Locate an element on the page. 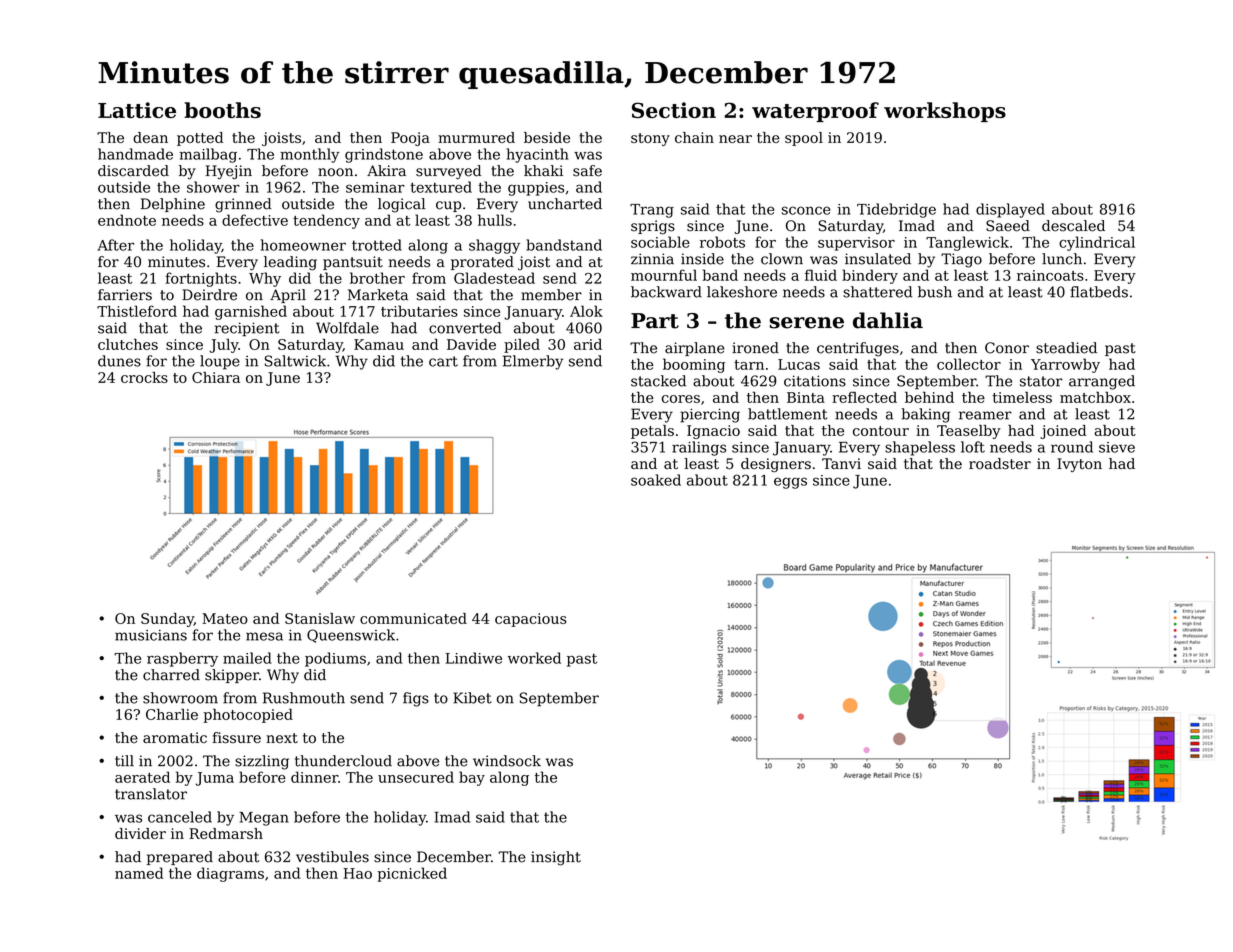  loft is located at coordinates (973, 447).
